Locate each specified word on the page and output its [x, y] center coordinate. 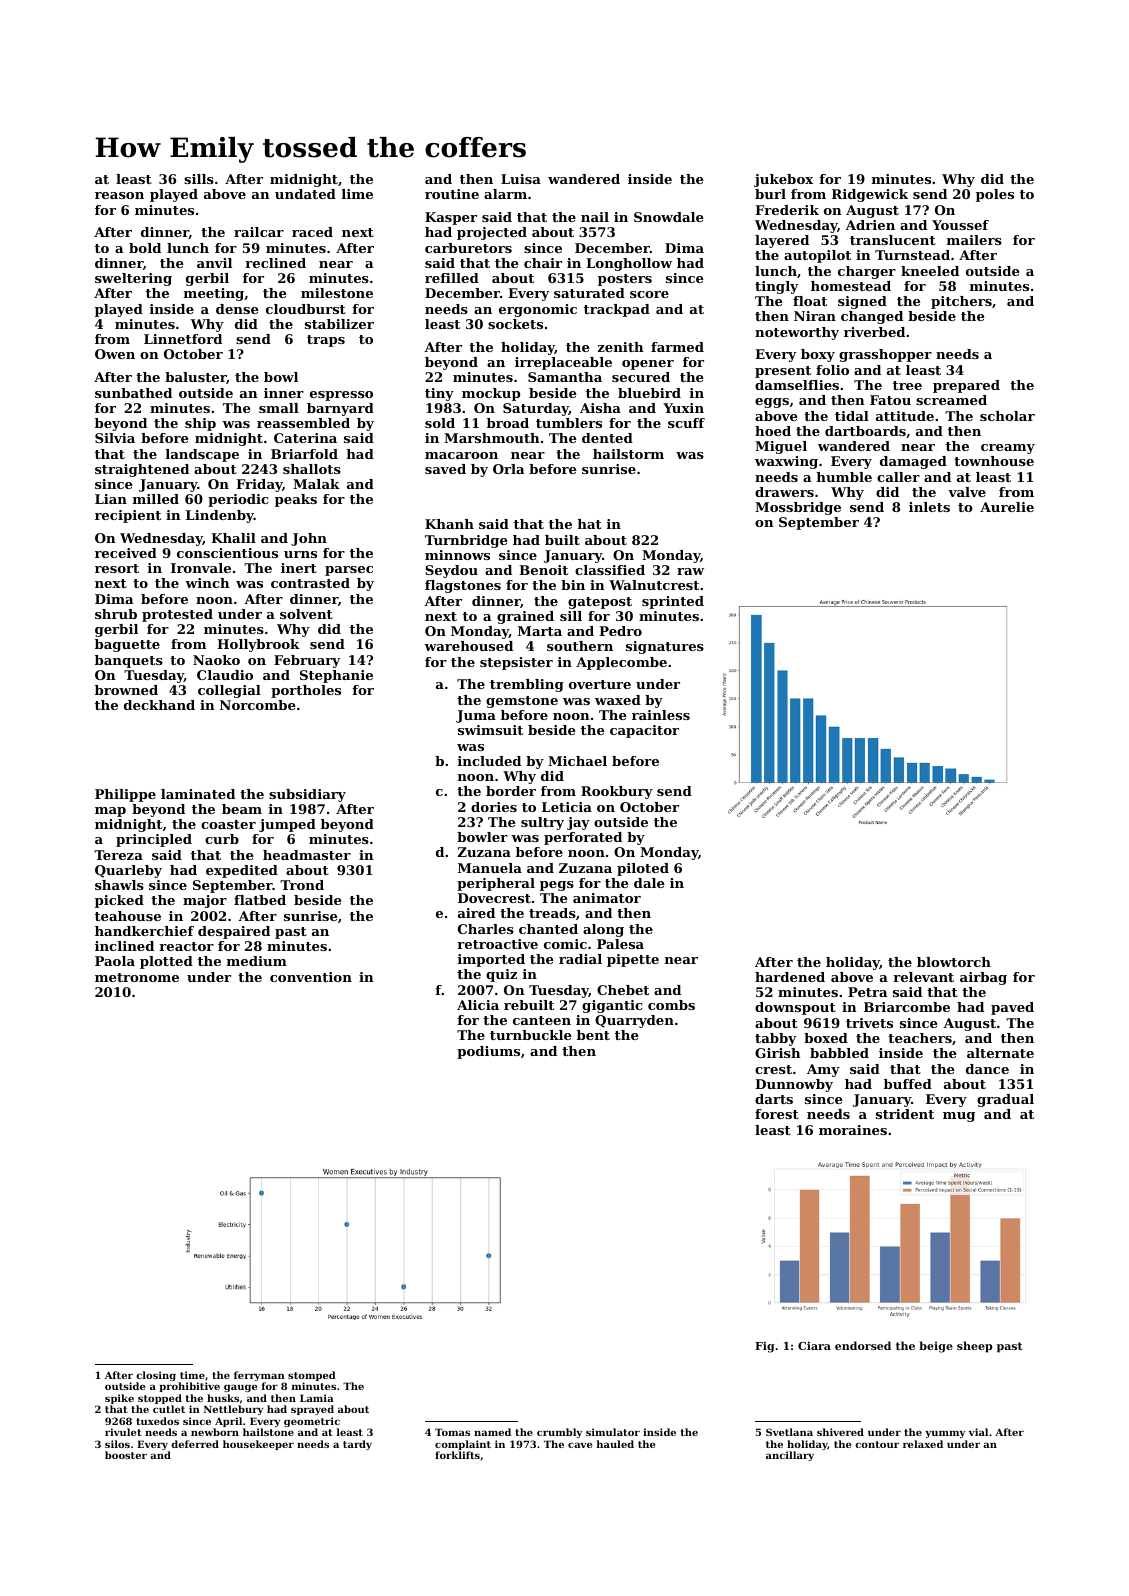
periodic [238, 500]
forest [777, 1114]
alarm [505, 194]
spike [119, 1399]
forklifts [457, 1455]
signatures [665, 647]
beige [936, 1347]
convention [311, 977]
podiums [488, 1052]
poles [995, 195]
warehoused [468, 646]
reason [119, 195]
